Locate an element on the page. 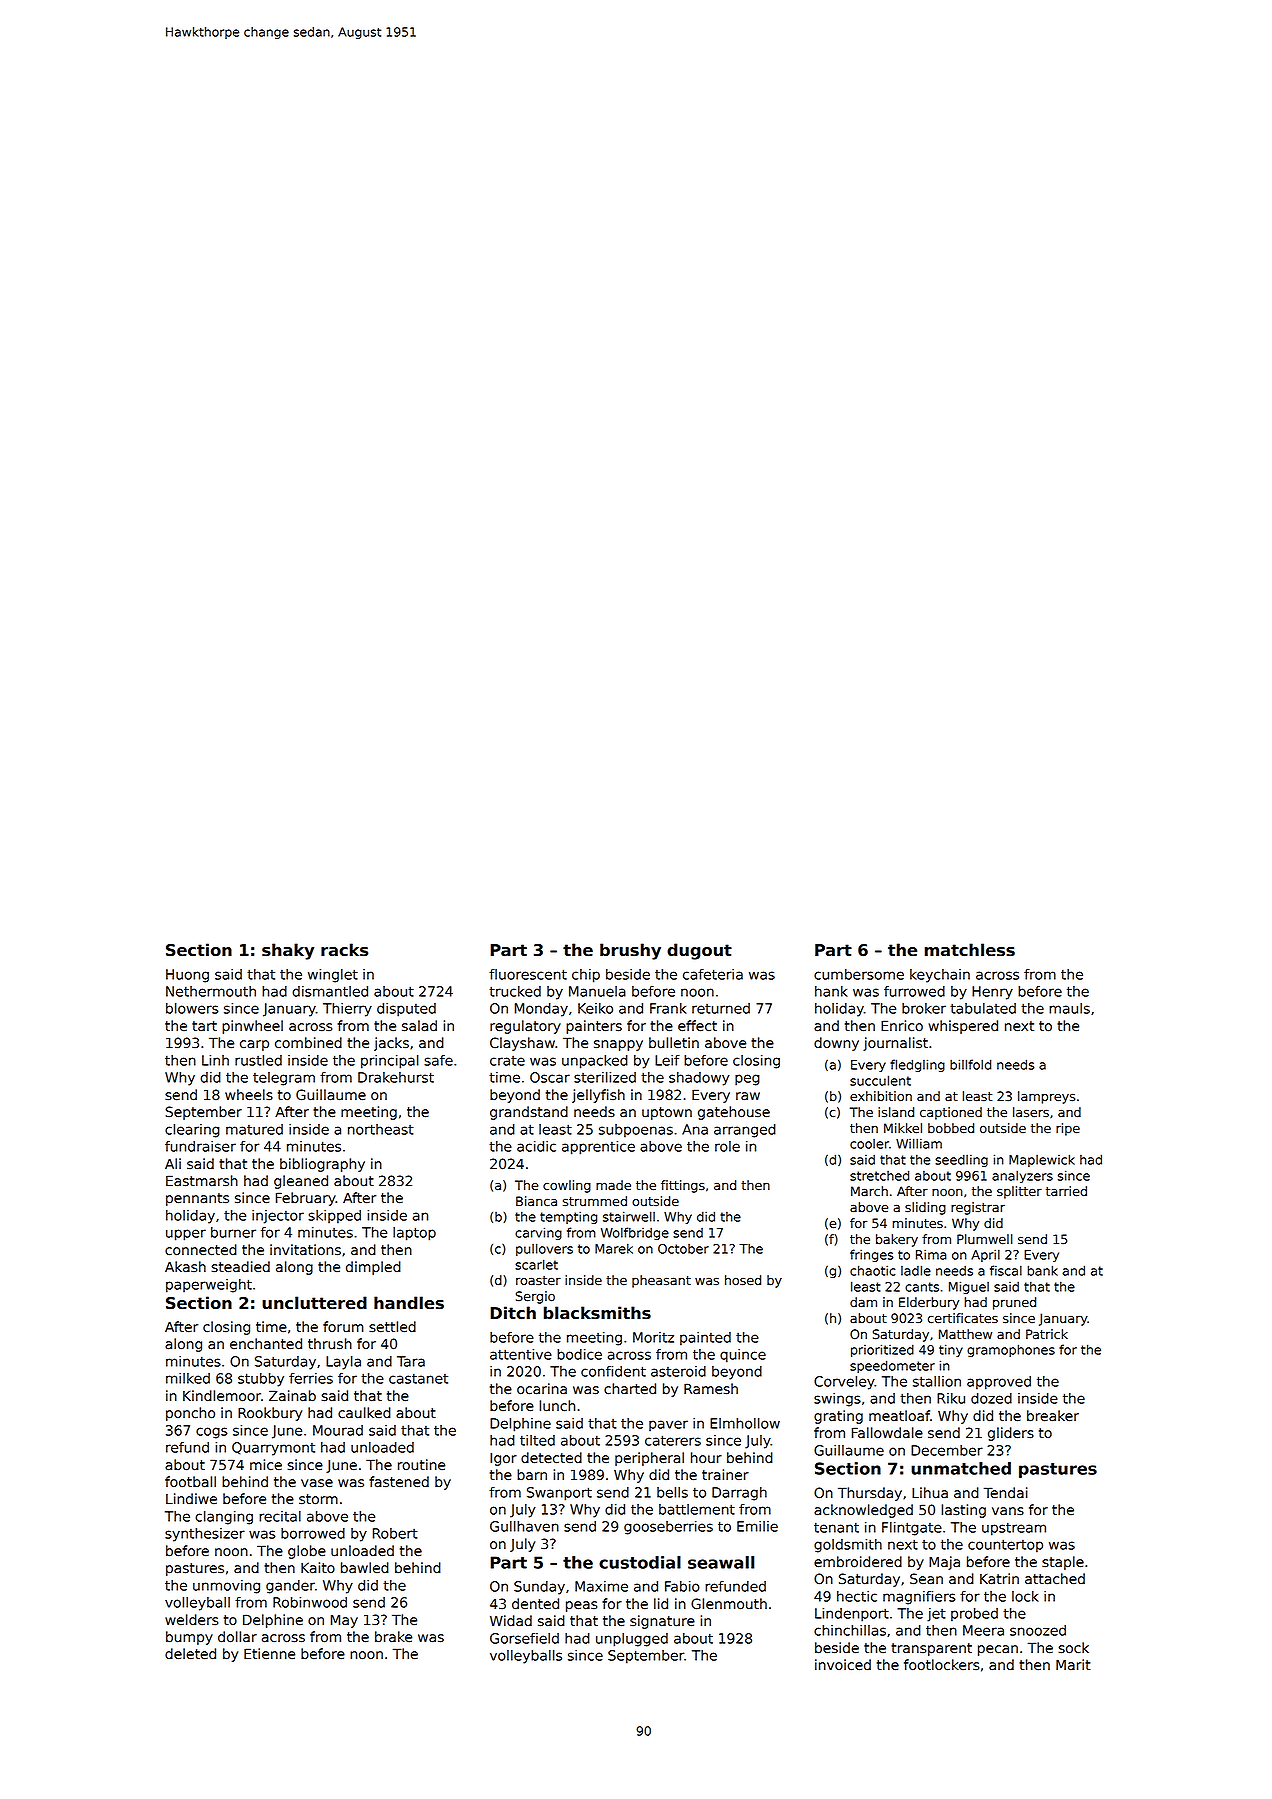  Frank is located at coordinates (668, 1008).
